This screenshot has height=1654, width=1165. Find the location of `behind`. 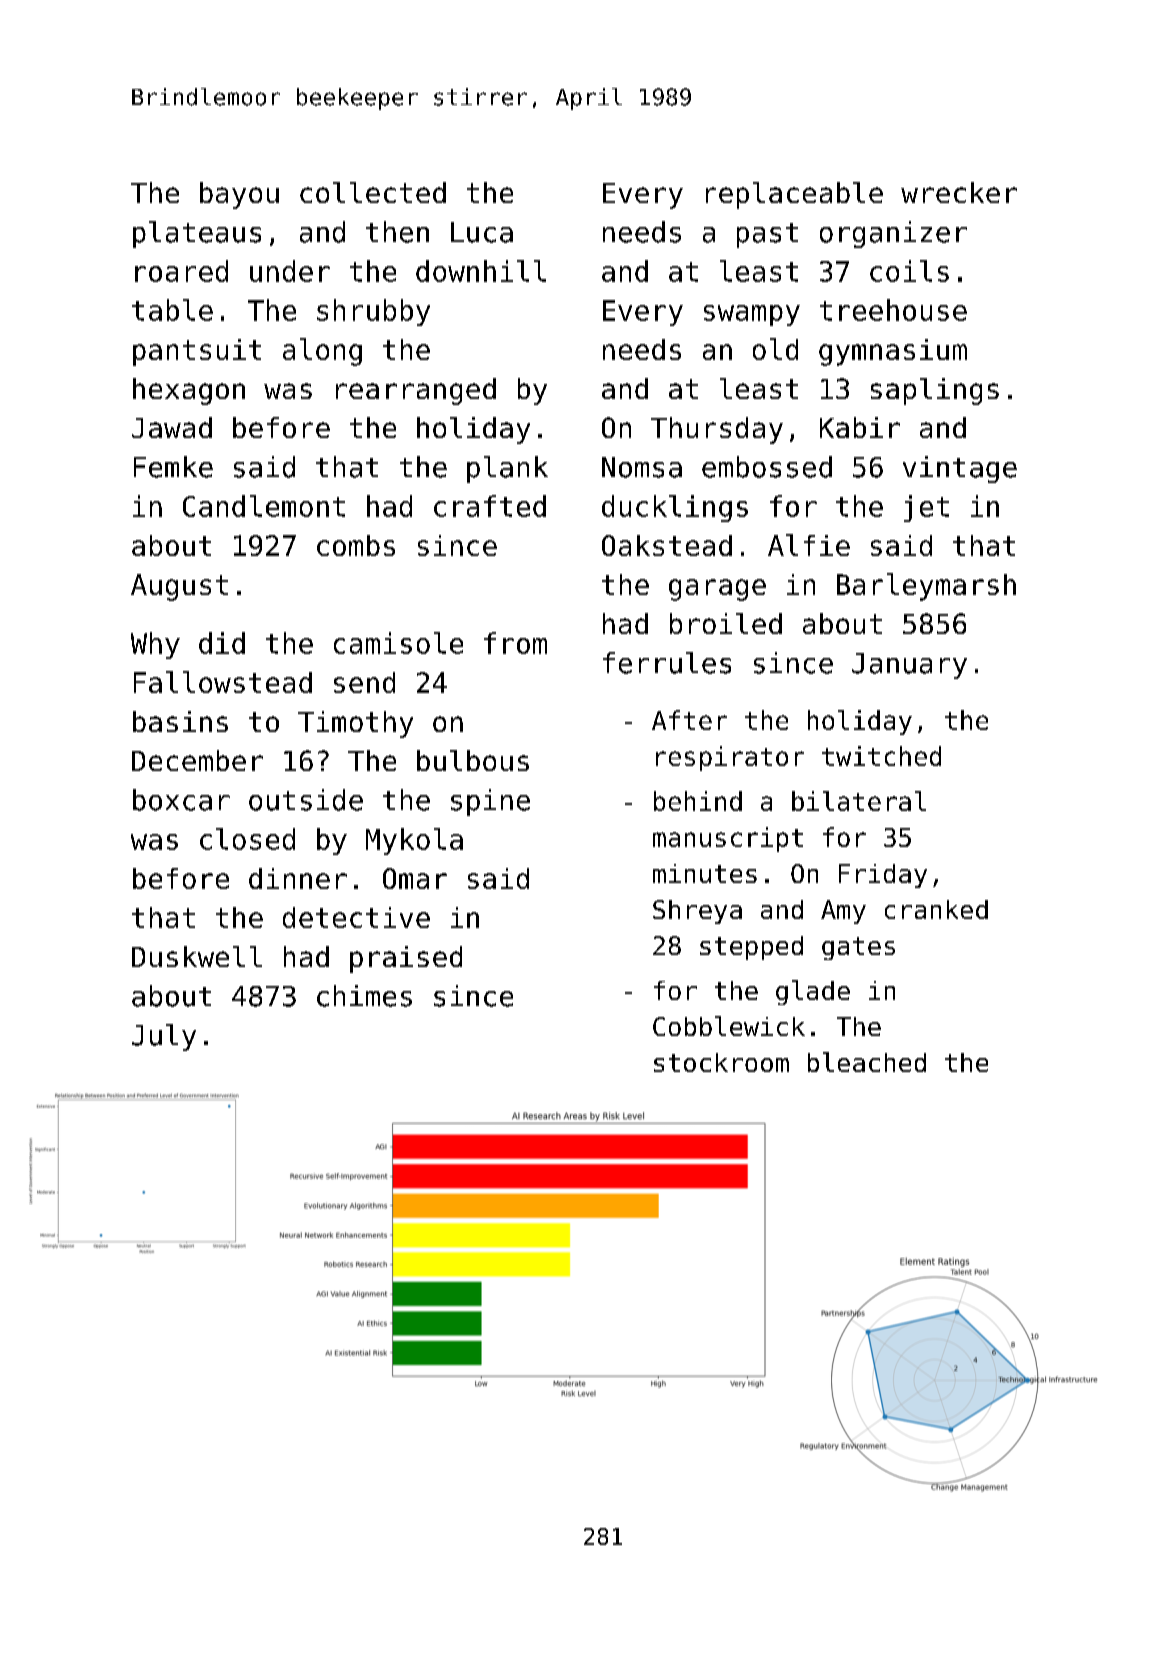

behind is located at coordinates (698, 801).
